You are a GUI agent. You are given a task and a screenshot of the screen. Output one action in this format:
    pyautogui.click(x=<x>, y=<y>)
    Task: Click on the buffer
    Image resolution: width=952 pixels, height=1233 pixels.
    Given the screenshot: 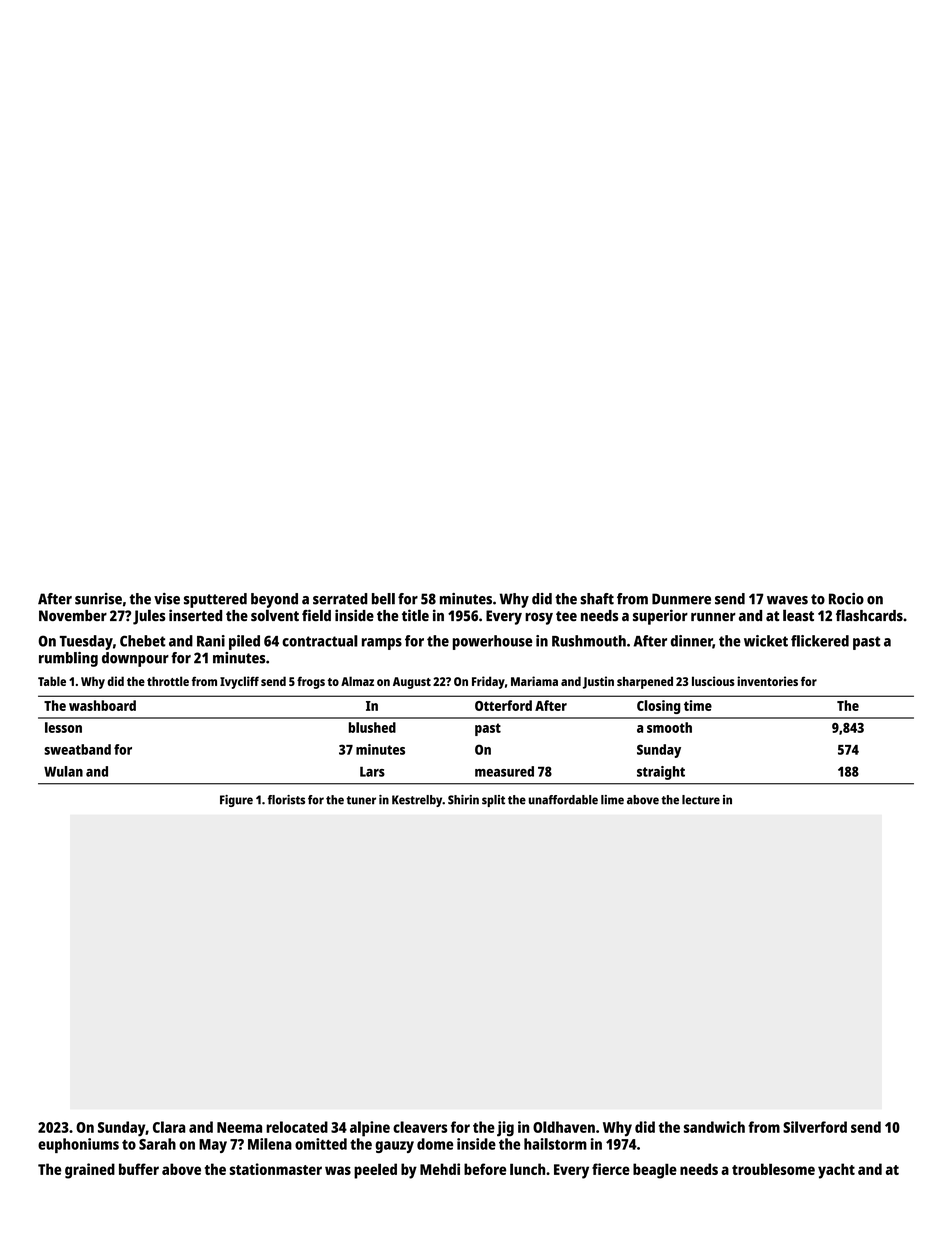 What is the action you would take?
    pyautogui.click(x=139, y=1169)
